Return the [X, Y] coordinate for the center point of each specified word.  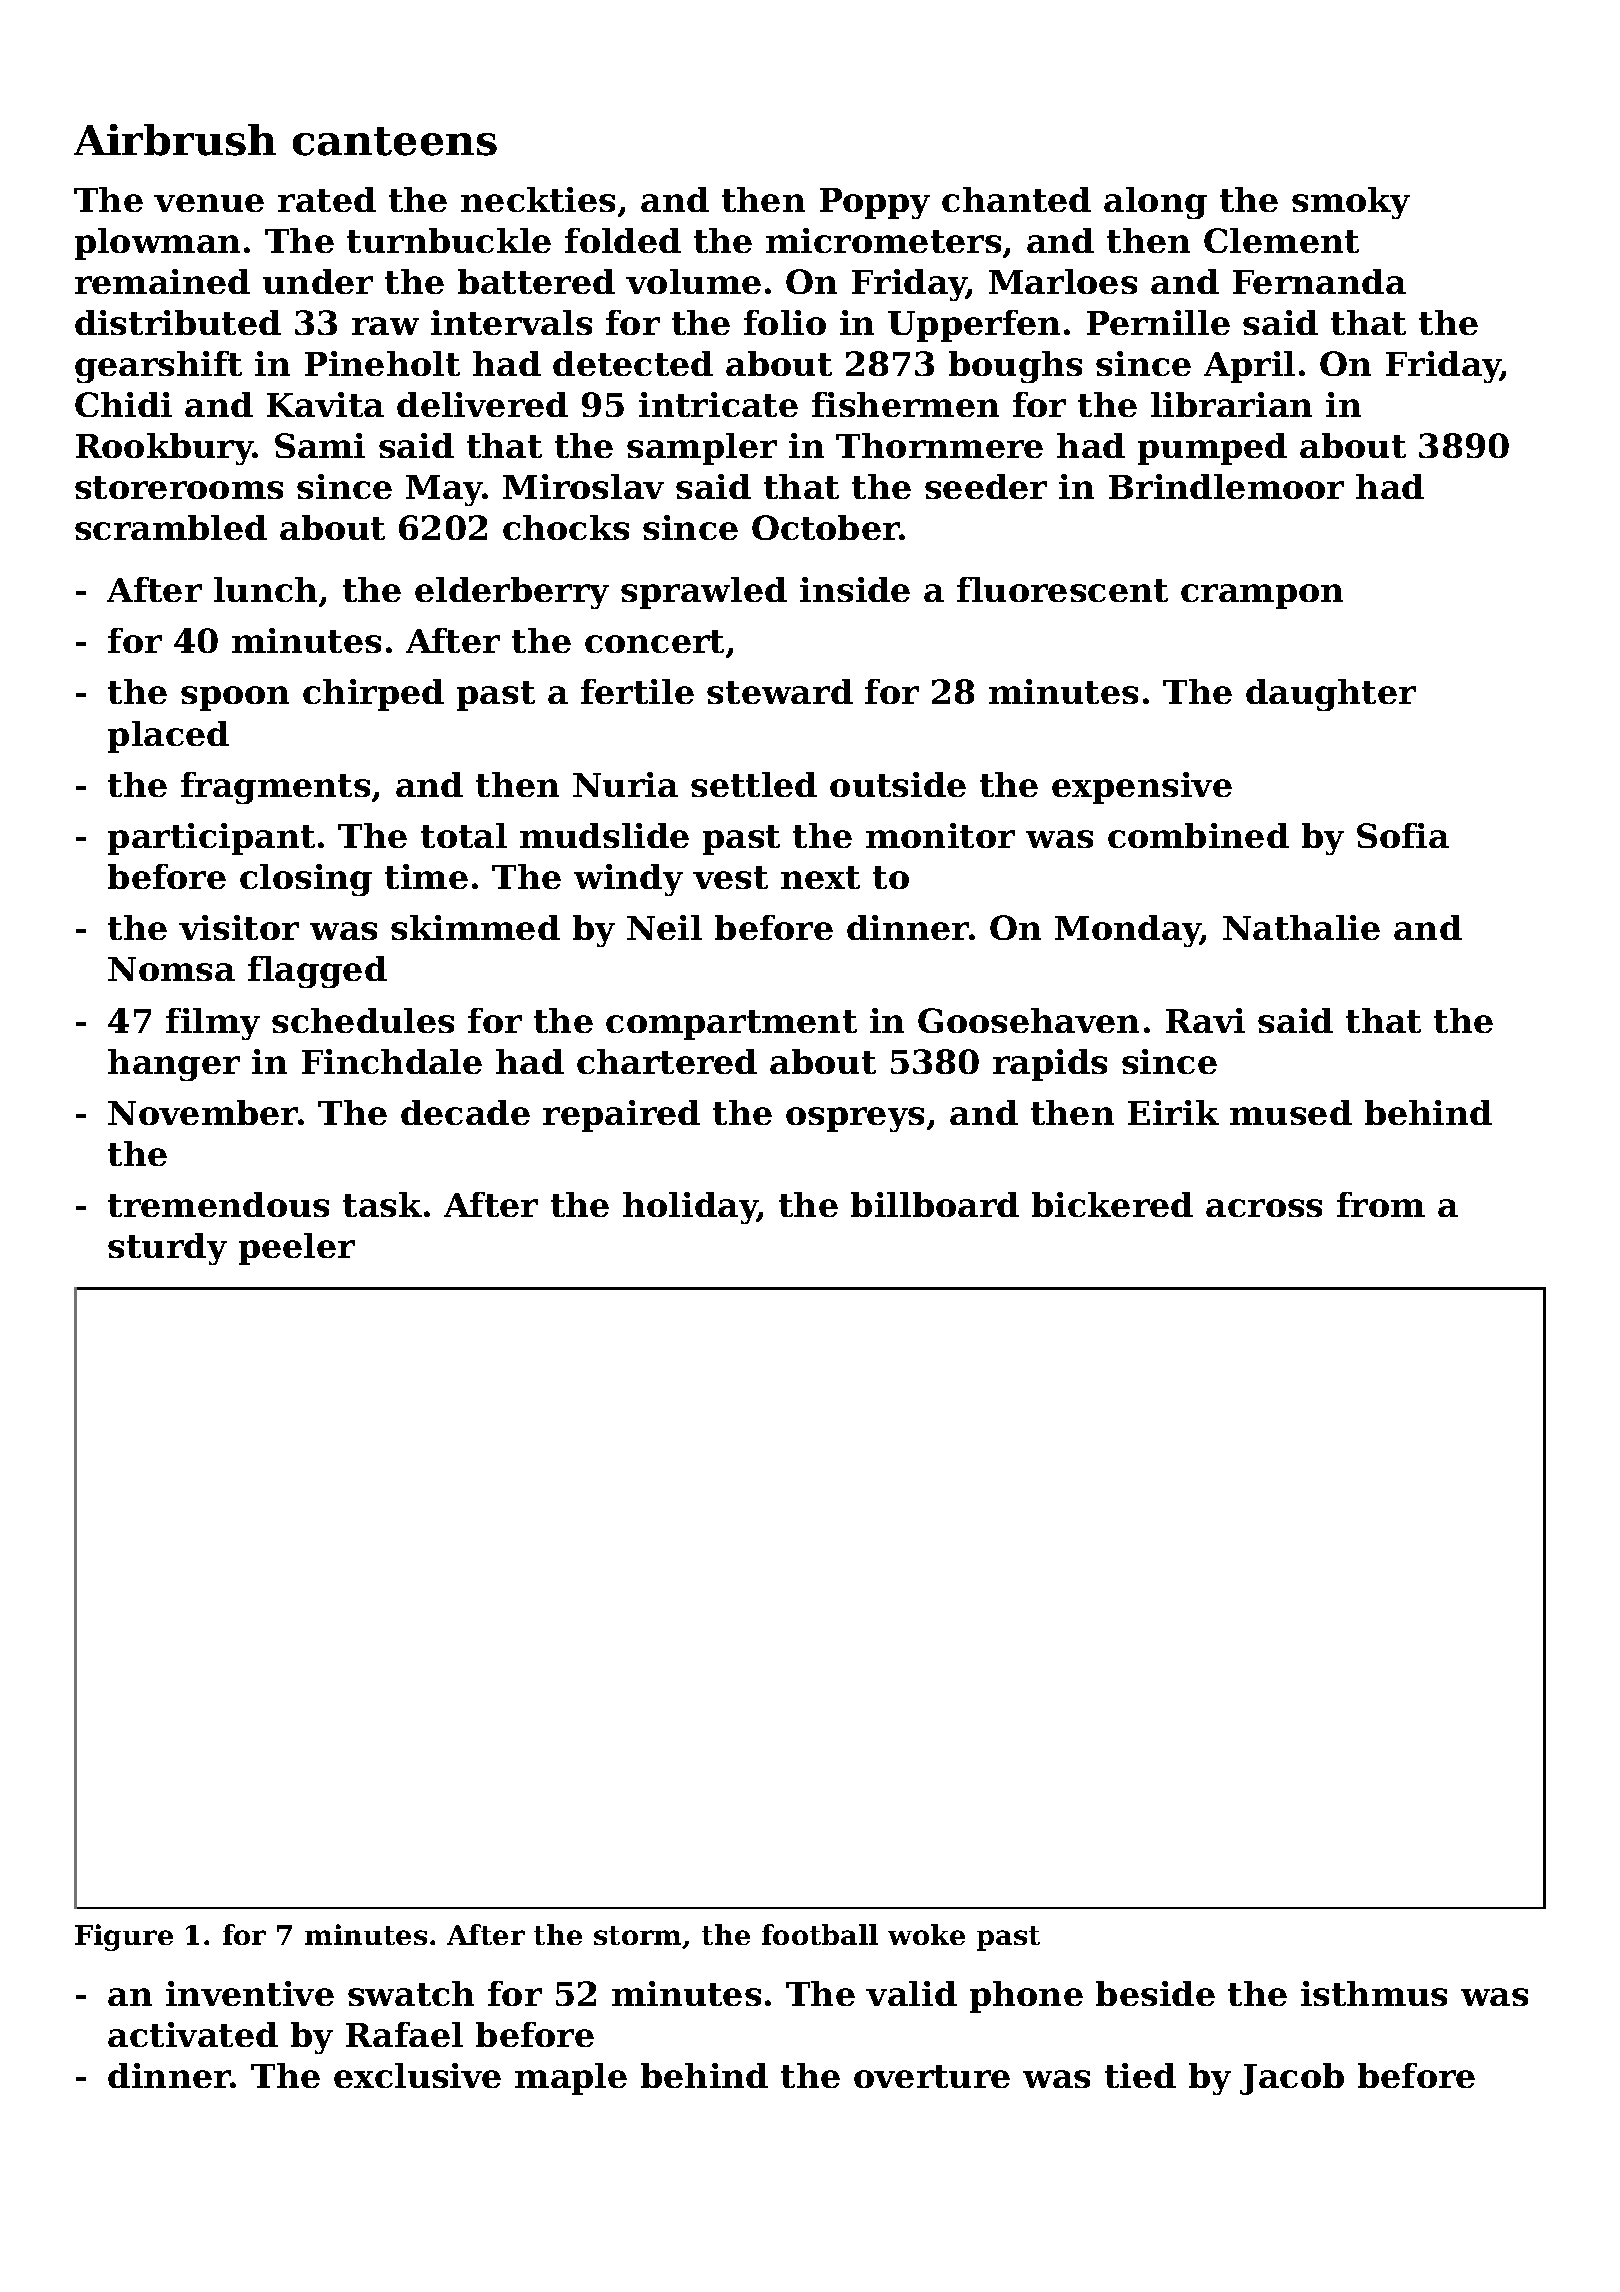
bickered [1112, 1204]
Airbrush [175, 140]
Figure [124, 1937]
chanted [1016, 199]
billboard [935, 1204]
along [1155, 203]
